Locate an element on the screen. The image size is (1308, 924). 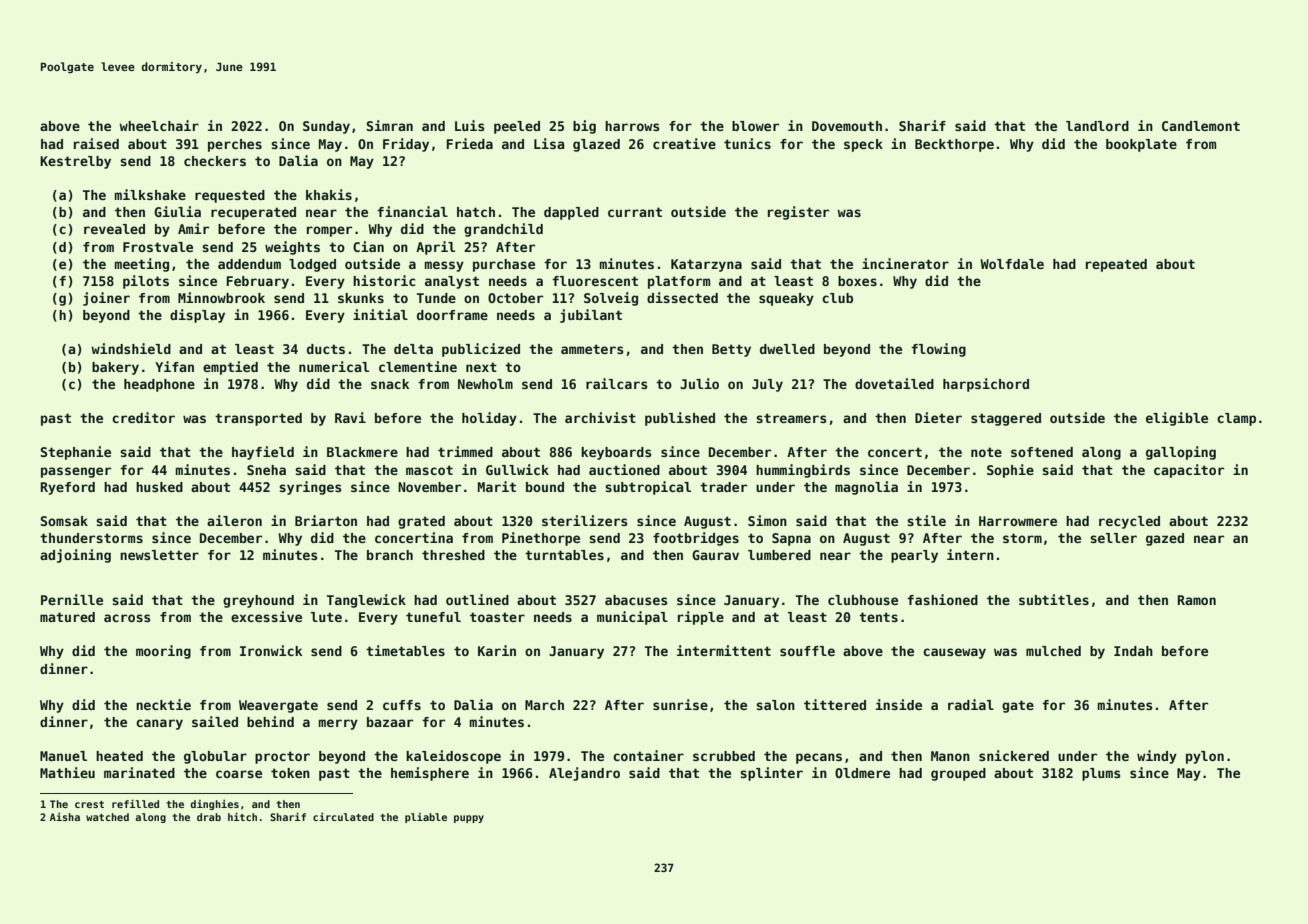
publicized is located at coordinates (481, 350).
